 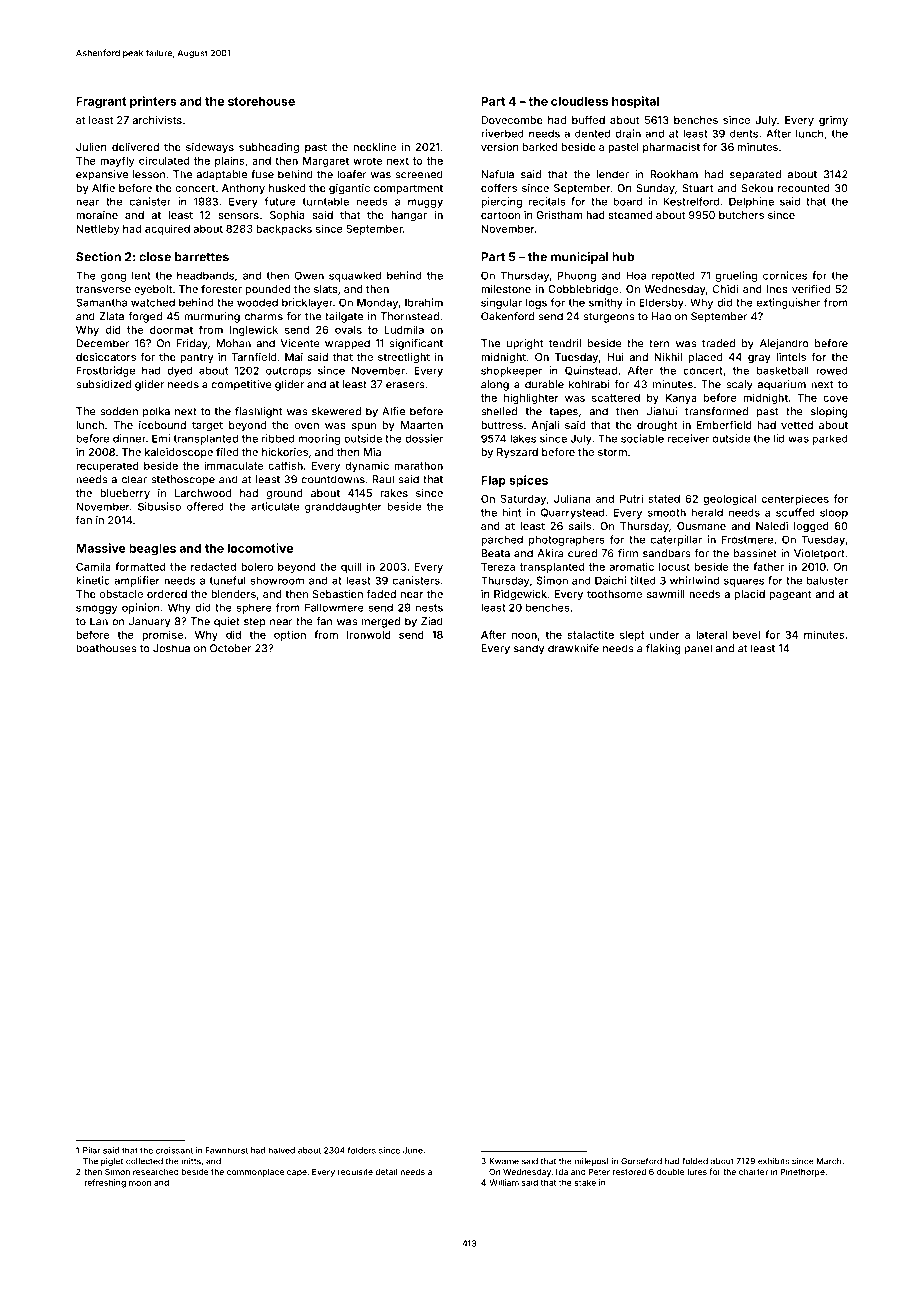 What do you see at coordinates (106, 648) in the screenshot?
I see `boathouses` at bounding box center [106, 648].
